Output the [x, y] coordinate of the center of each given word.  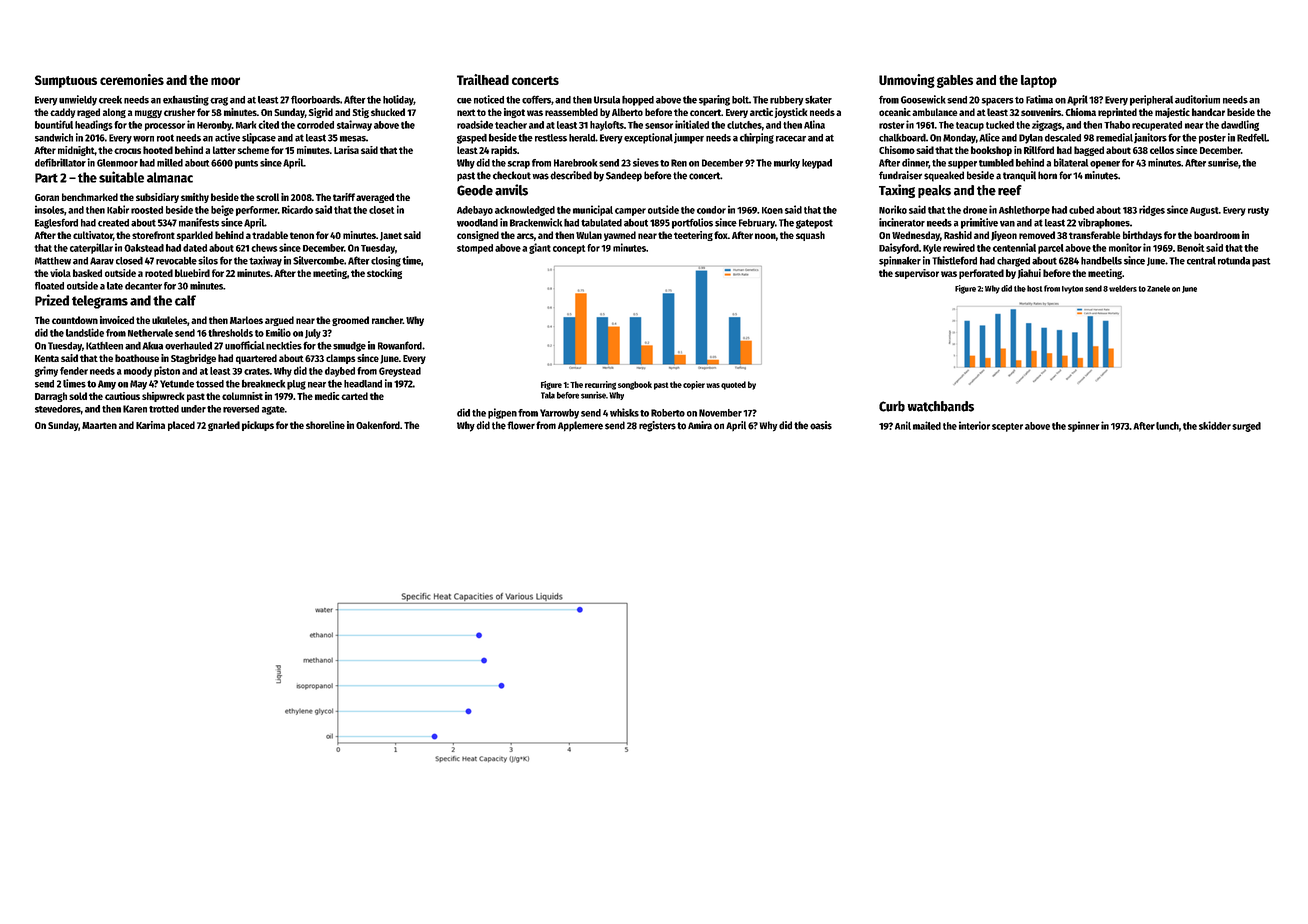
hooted [158, 150]
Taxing [897, 191]
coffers [536, 99]
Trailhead [483, 79]
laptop [1039, 81]
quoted [733, 385]
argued [279, 321]
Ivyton [1072, 290]
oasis [821, 425]
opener [1105, 165]
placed [181, 426]
